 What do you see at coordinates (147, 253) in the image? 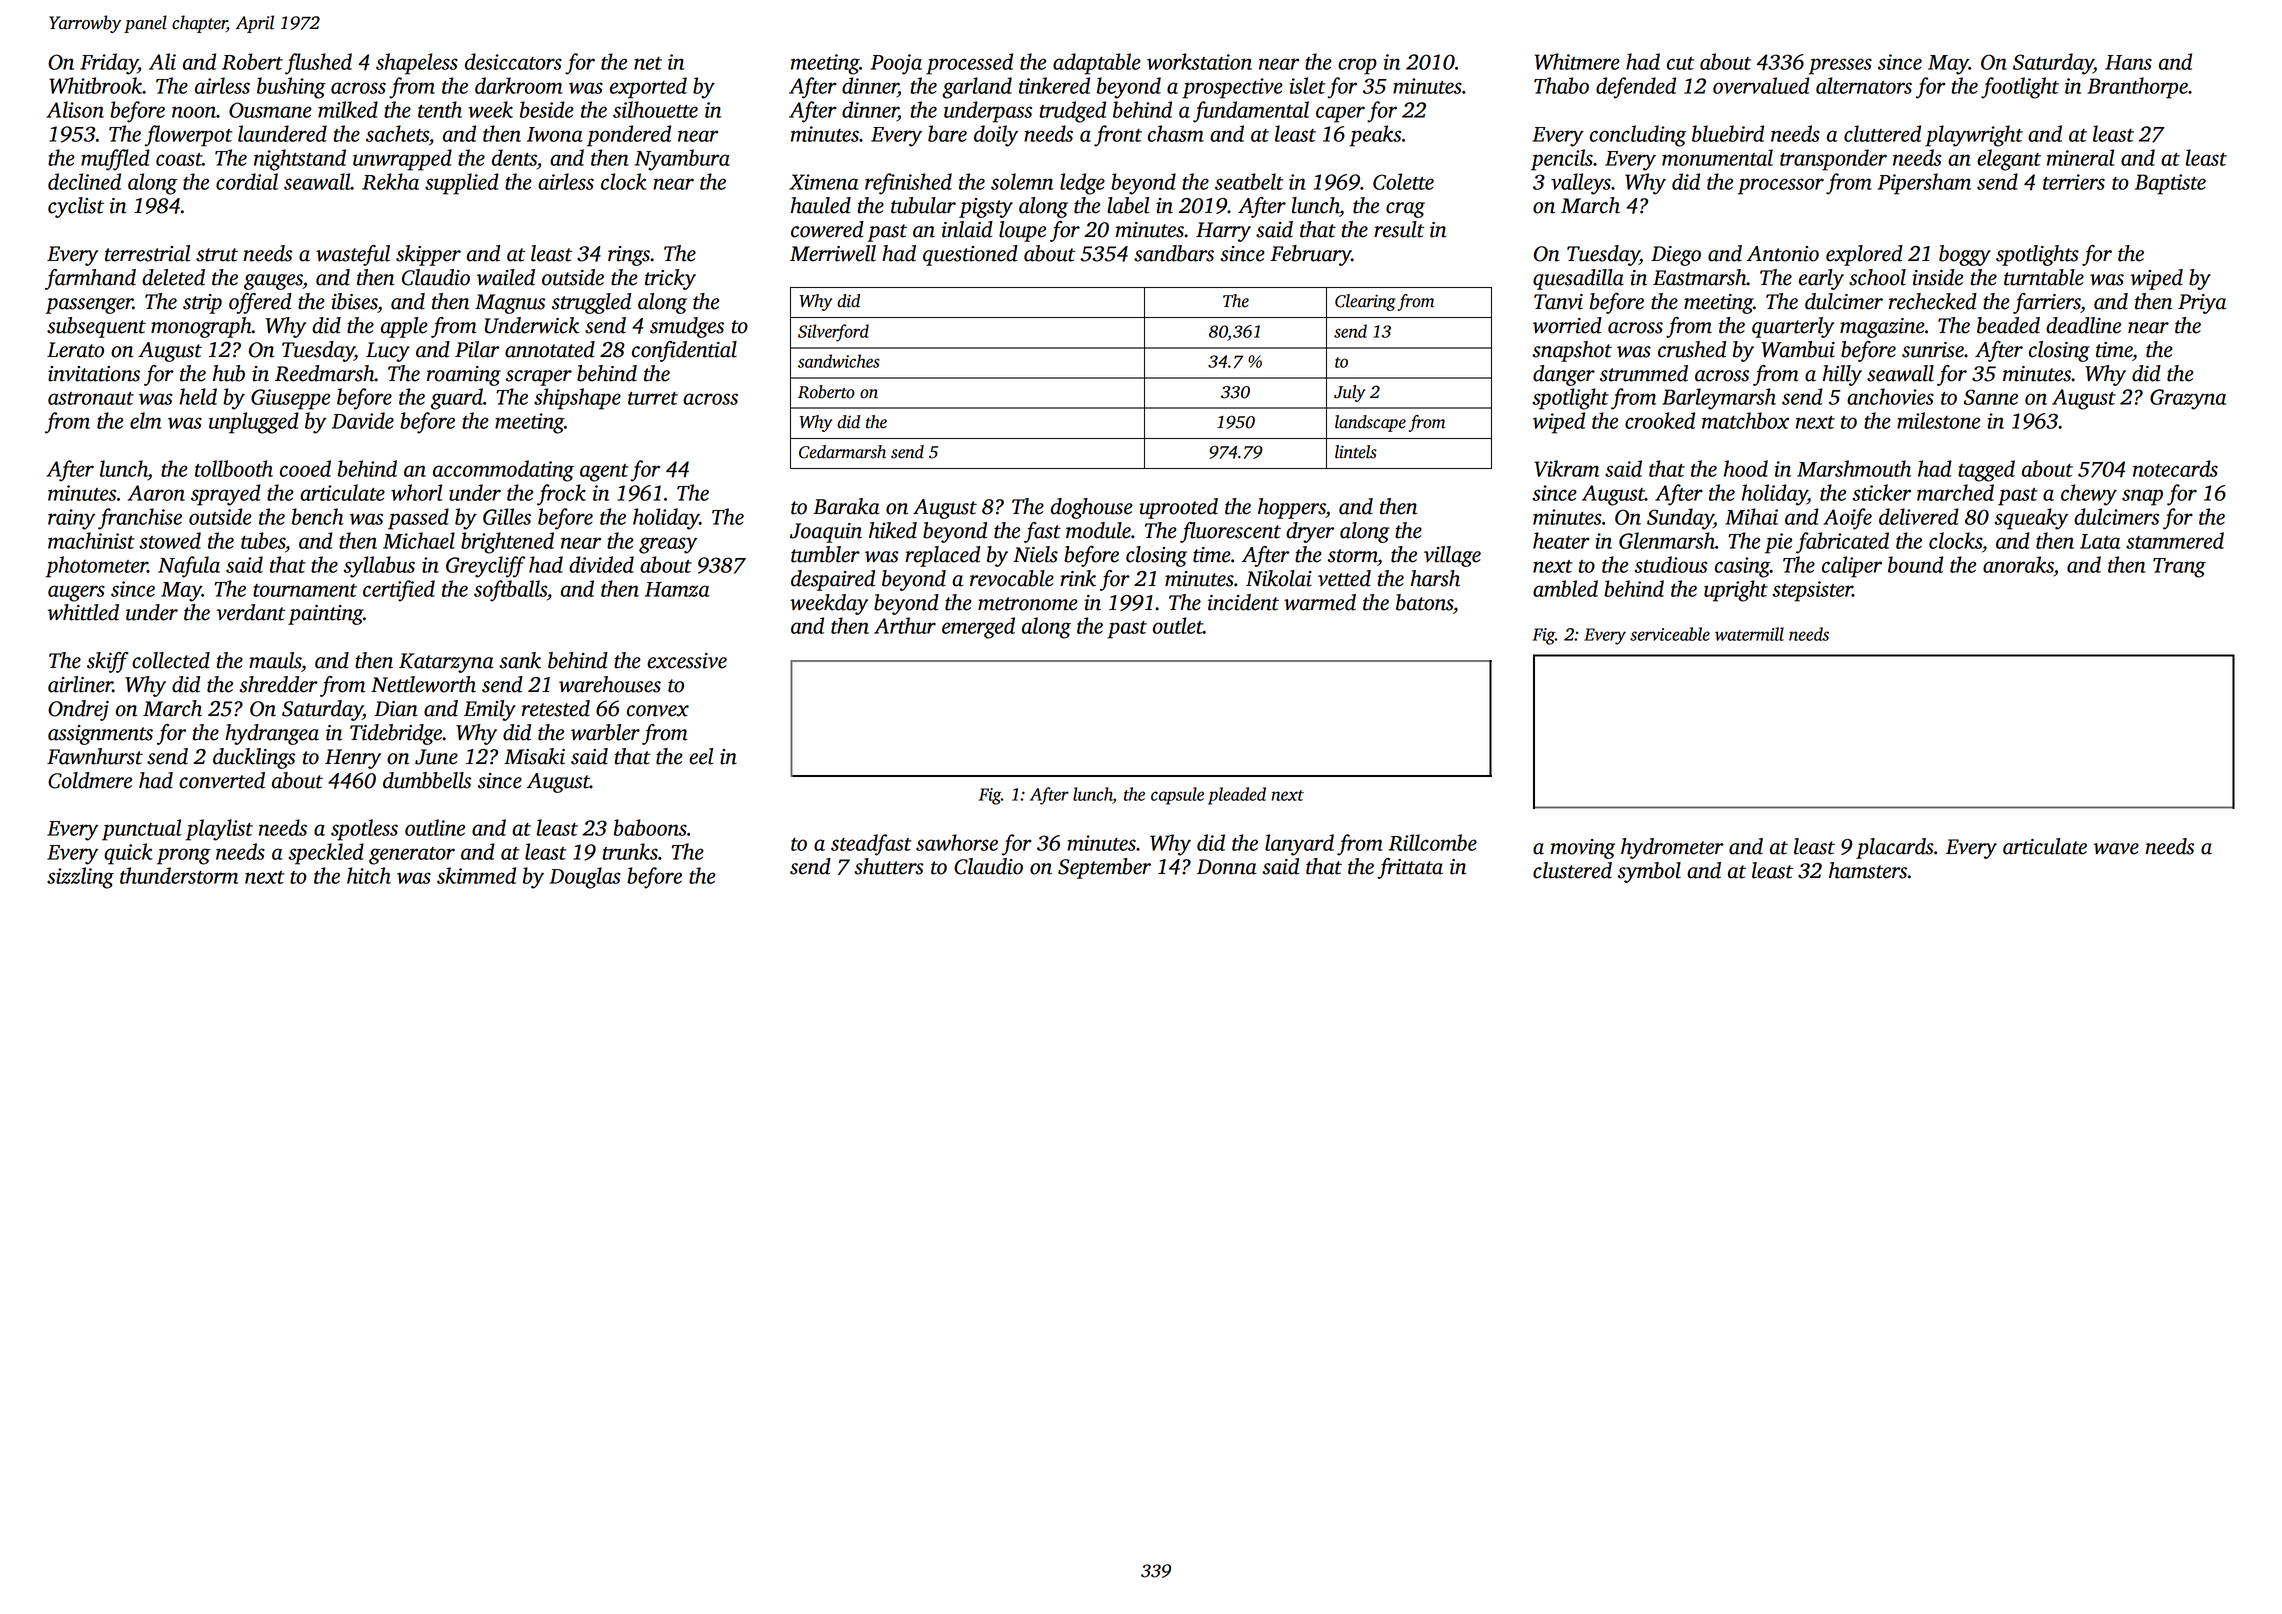
I see `terrestrial` at bounding box center [147, 253].
